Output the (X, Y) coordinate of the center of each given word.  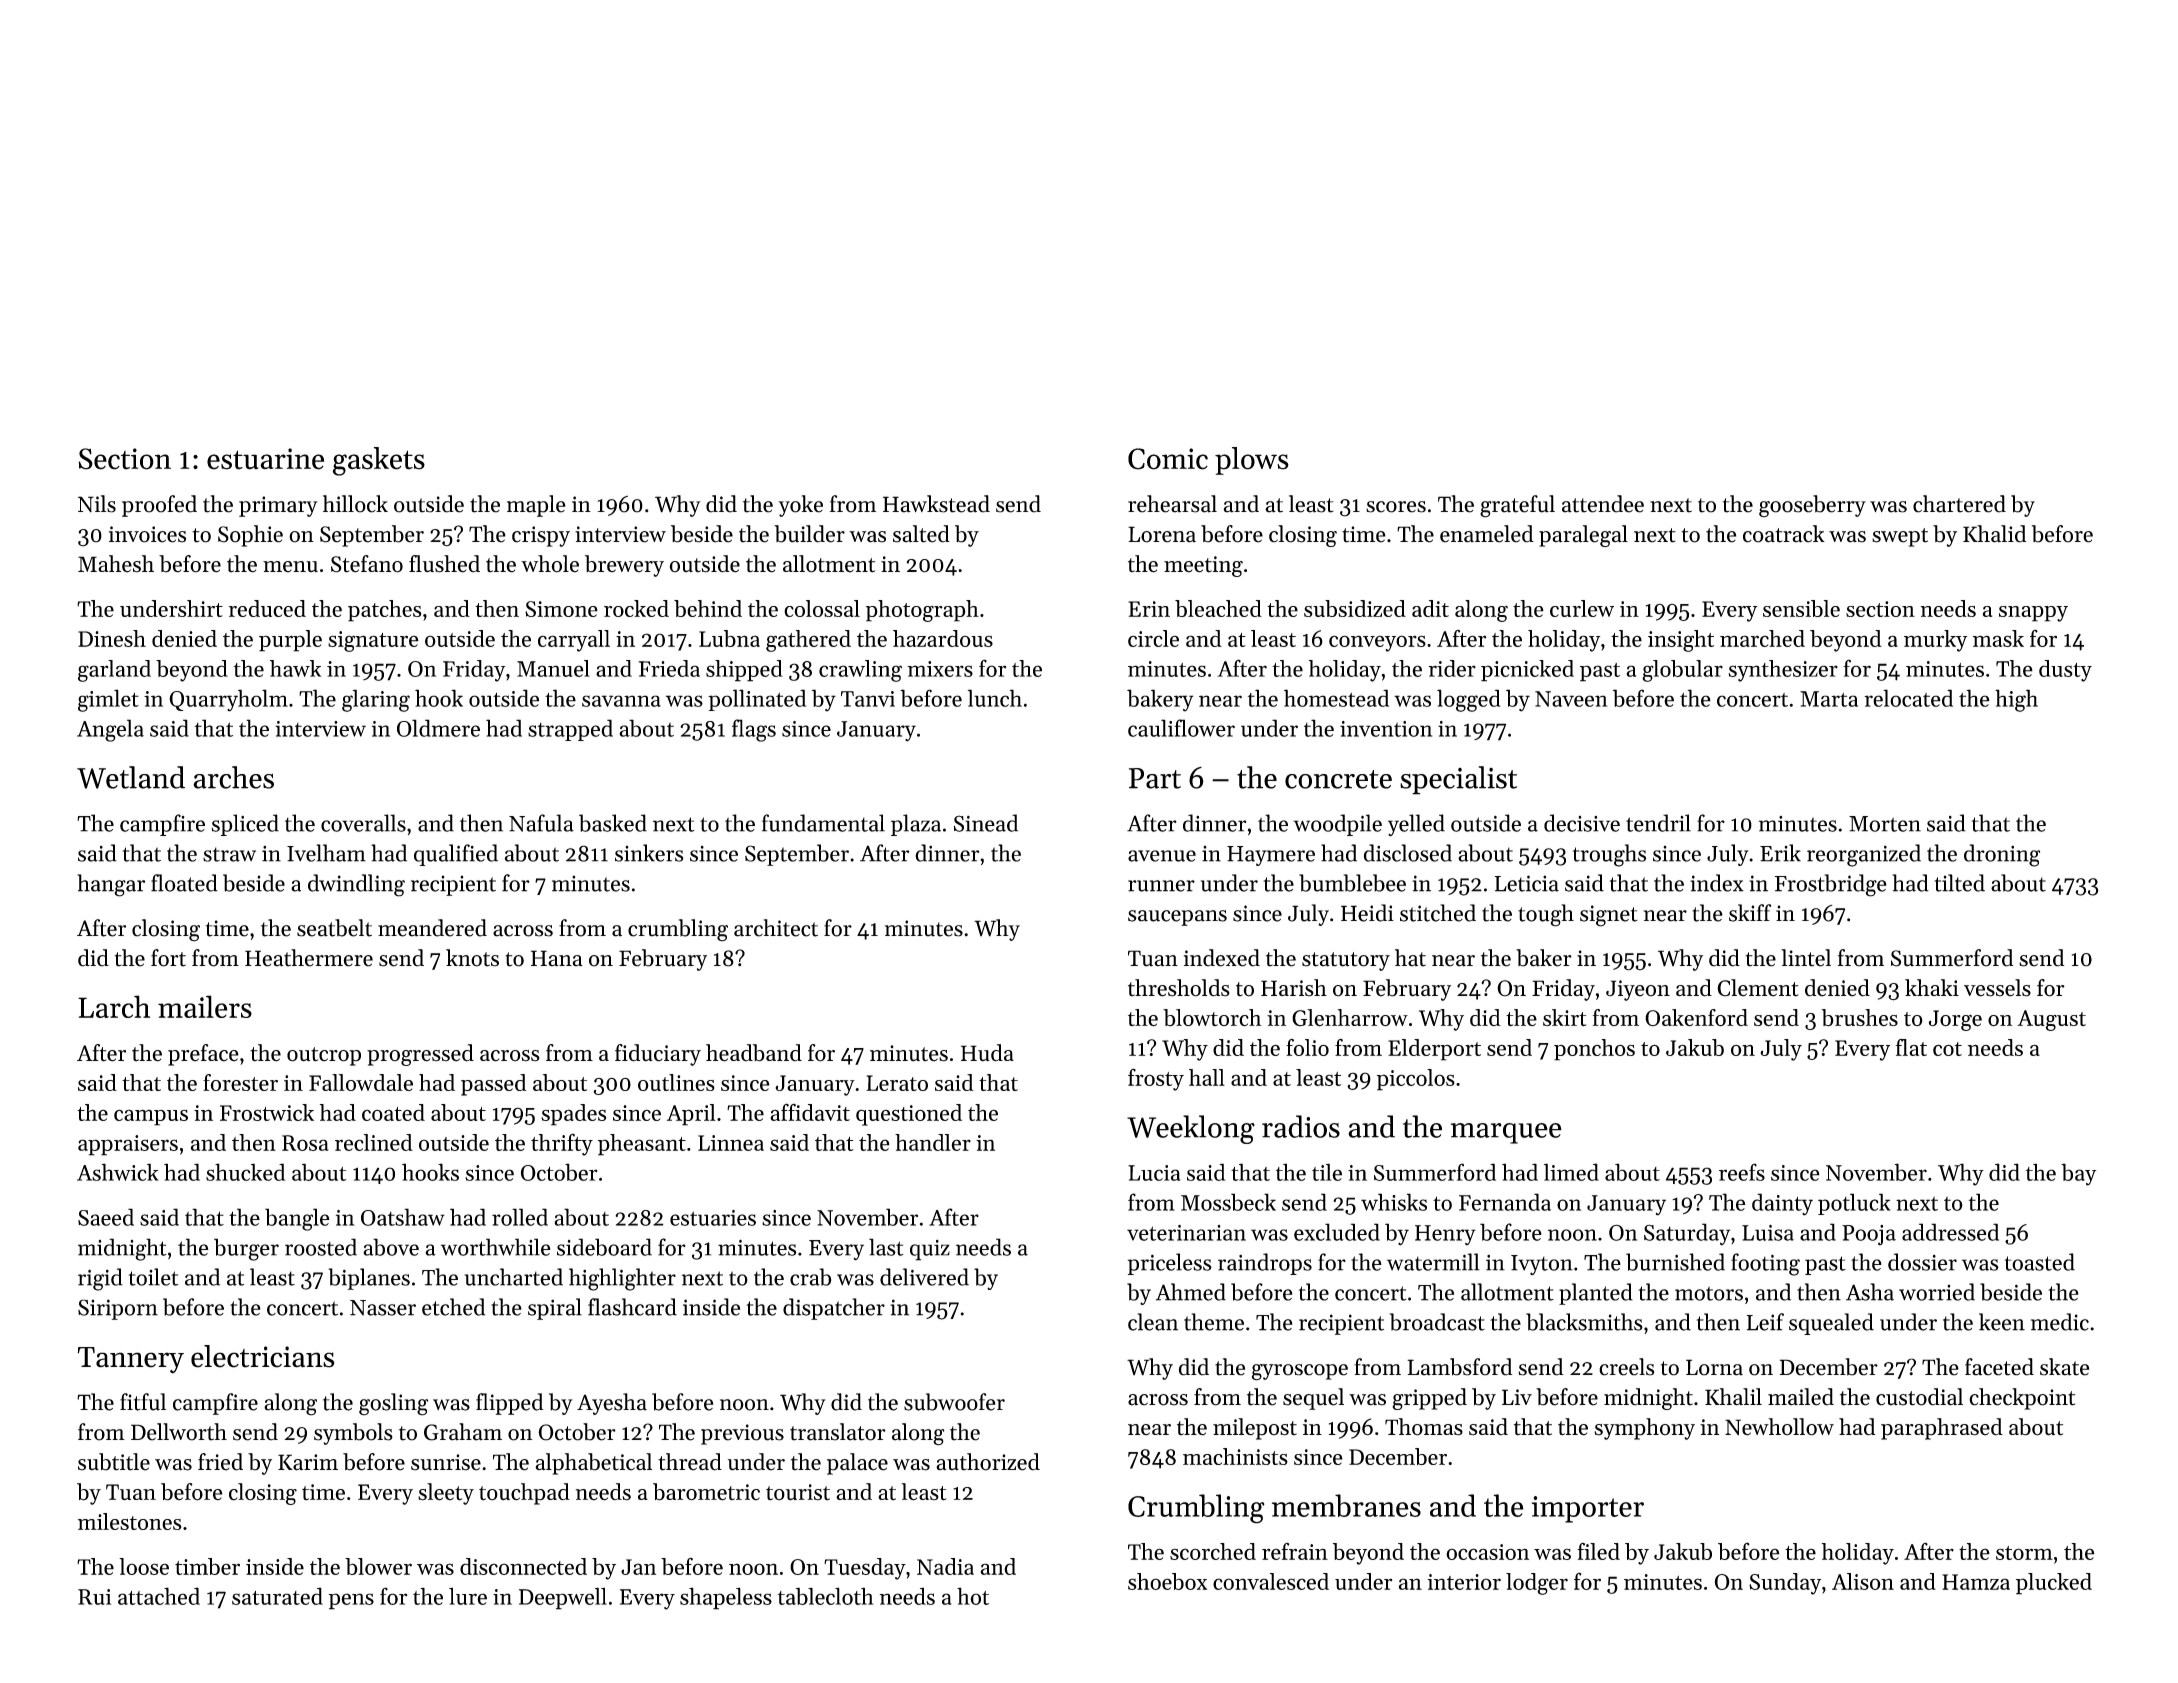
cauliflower (1181, 728)
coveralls (363, 823)
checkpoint (2022, 1399)
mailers (205, 1006)
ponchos (1594, 1050)
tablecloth (826, 1596)
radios (1301, 1126)
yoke (800, 506)
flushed (444, 564)
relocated (1908, 698)
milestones (130, 1521)
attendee (1603, 504)
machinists (1235, 1456)
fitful (143, 1402)
